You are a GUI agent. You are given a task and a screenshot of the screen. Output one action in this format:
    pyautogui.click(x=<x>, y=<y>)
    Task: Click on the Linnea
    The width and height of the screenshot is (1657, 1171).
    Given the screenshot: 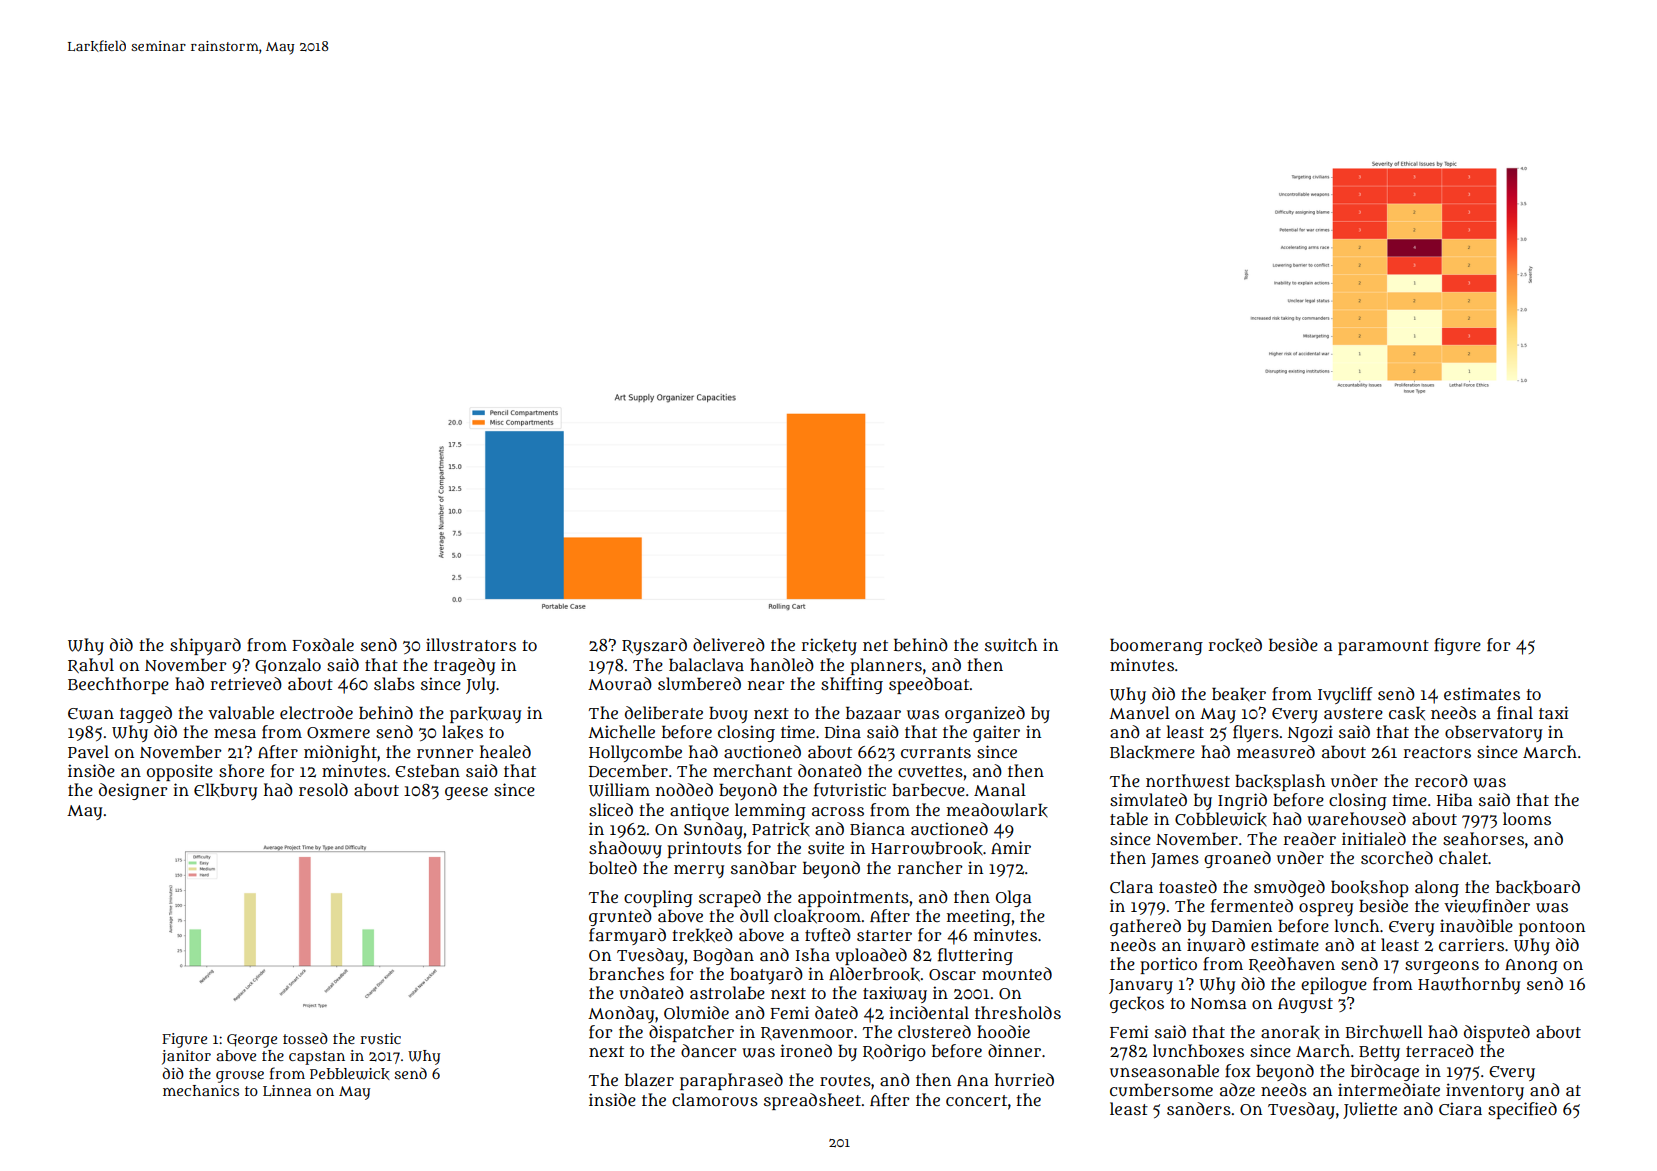 What is the action you would take?
    pyautogui.click(x=287, y=1090)
